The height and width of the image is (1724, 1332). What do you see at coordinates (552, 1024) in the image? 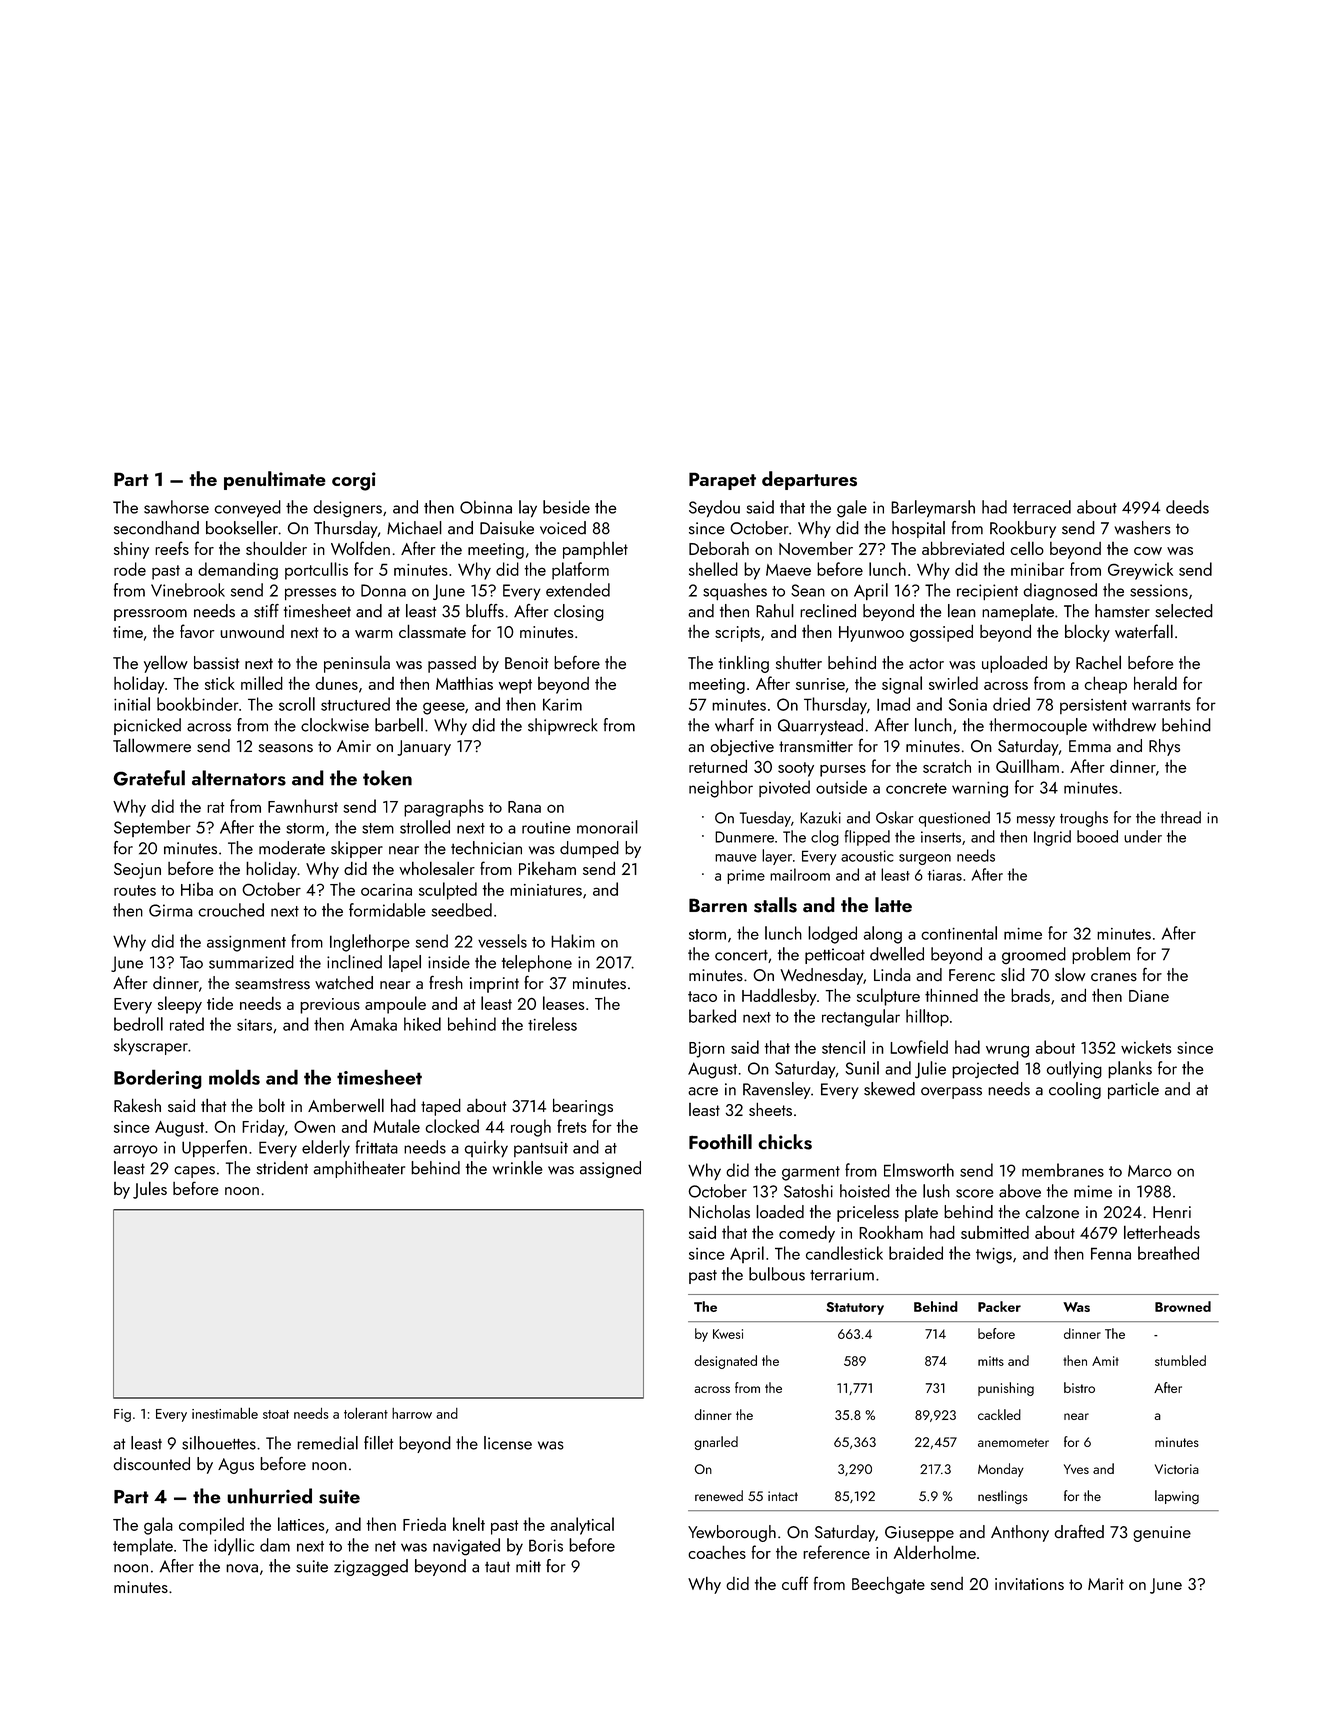
I see `tireless` at bounding box center [552, 1024].
